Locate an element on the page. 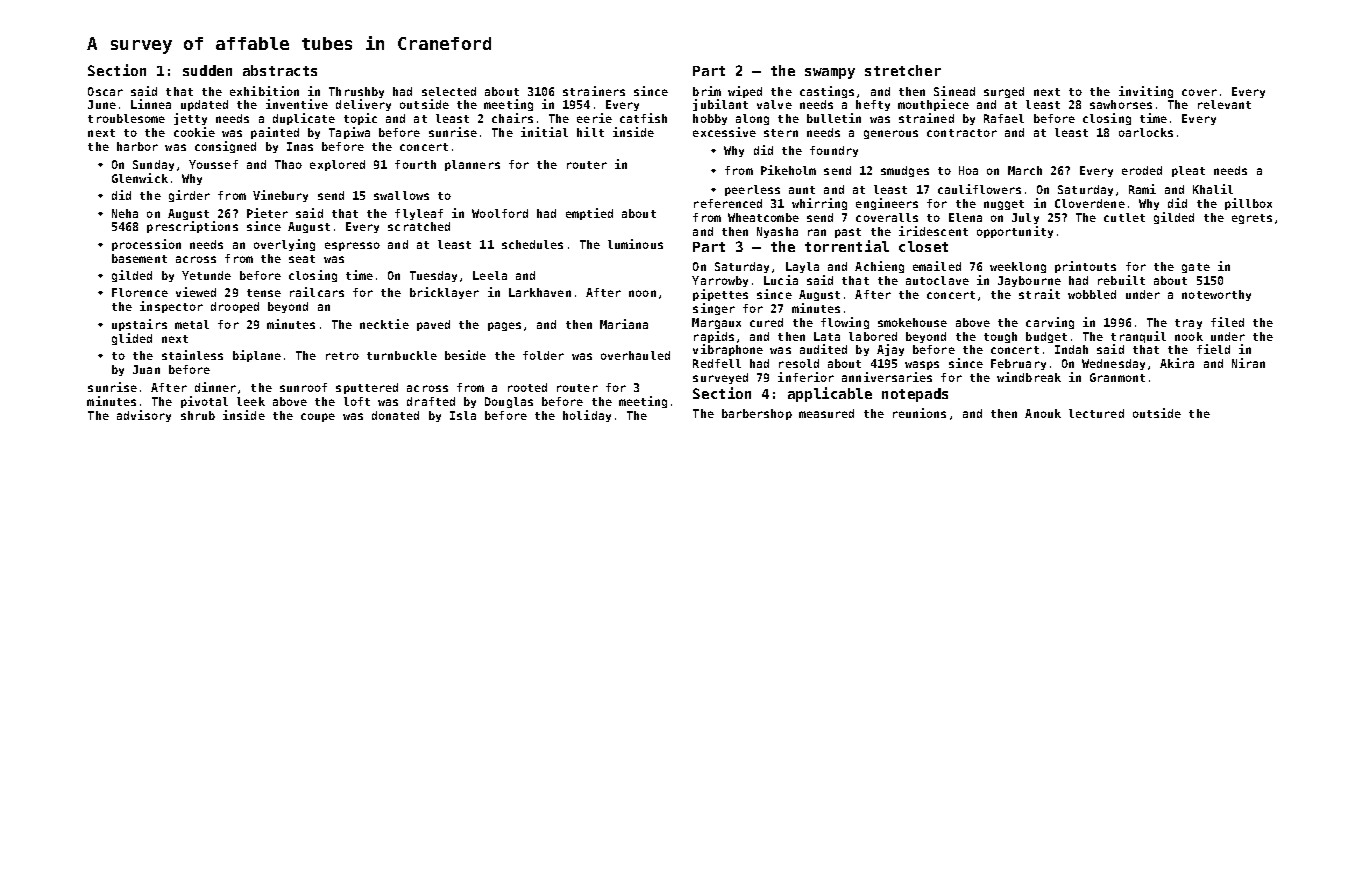  castings is located at coordinates (827, 92).
